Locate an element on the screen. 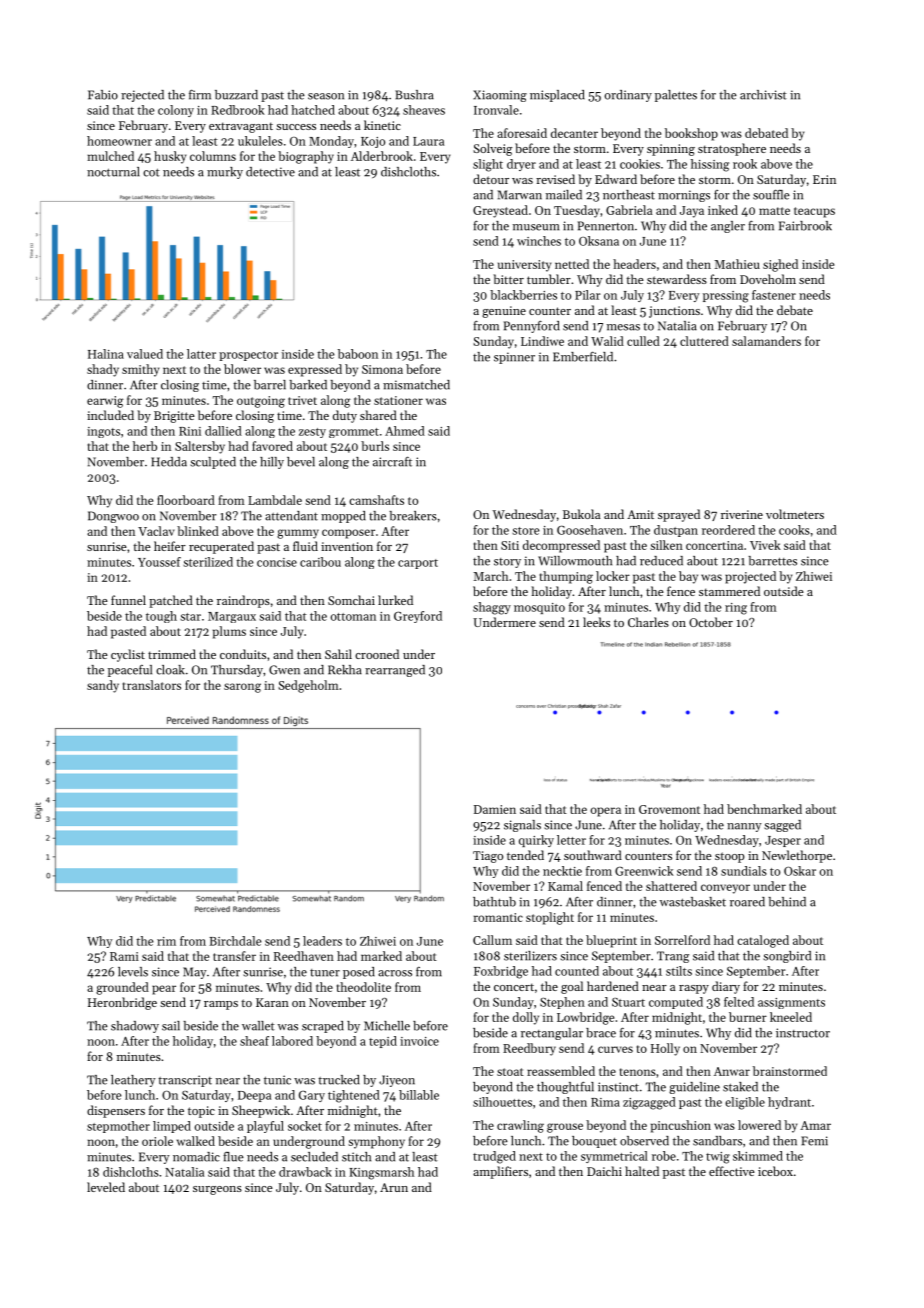 The image size is (924, 1308). billable is located at coordinates (419, 1095).
